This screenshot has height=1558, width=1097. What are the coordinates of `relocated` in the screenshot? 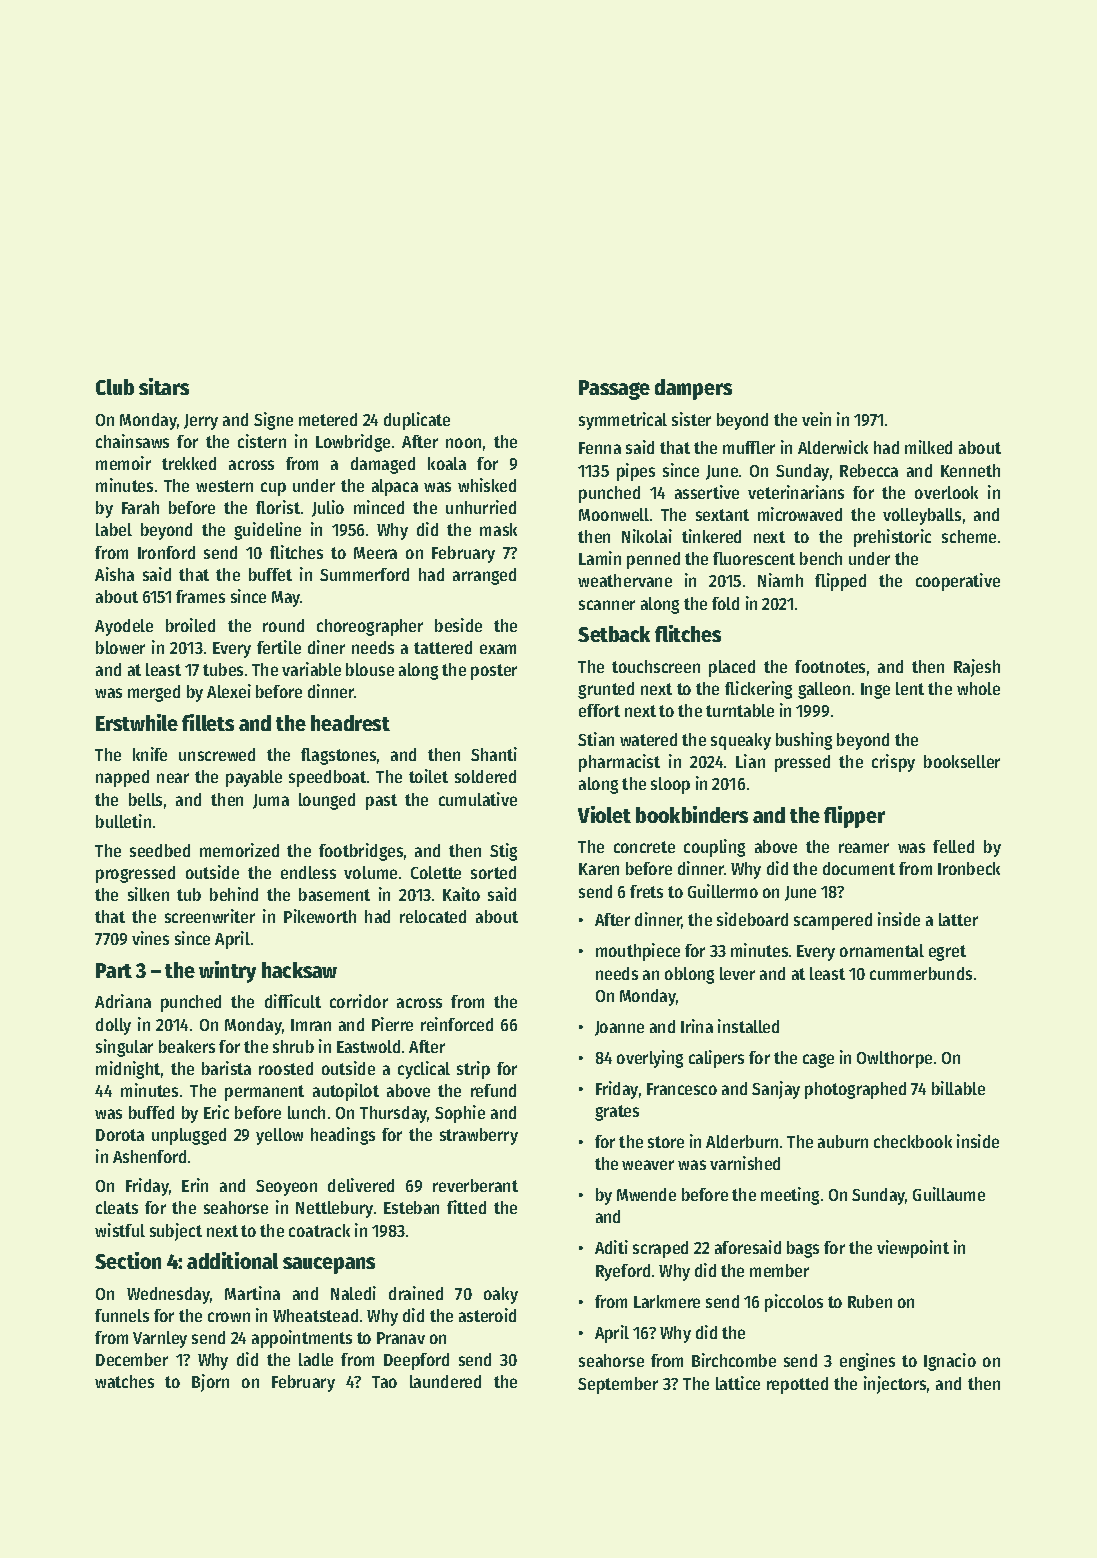 It's located at (433, 916).
